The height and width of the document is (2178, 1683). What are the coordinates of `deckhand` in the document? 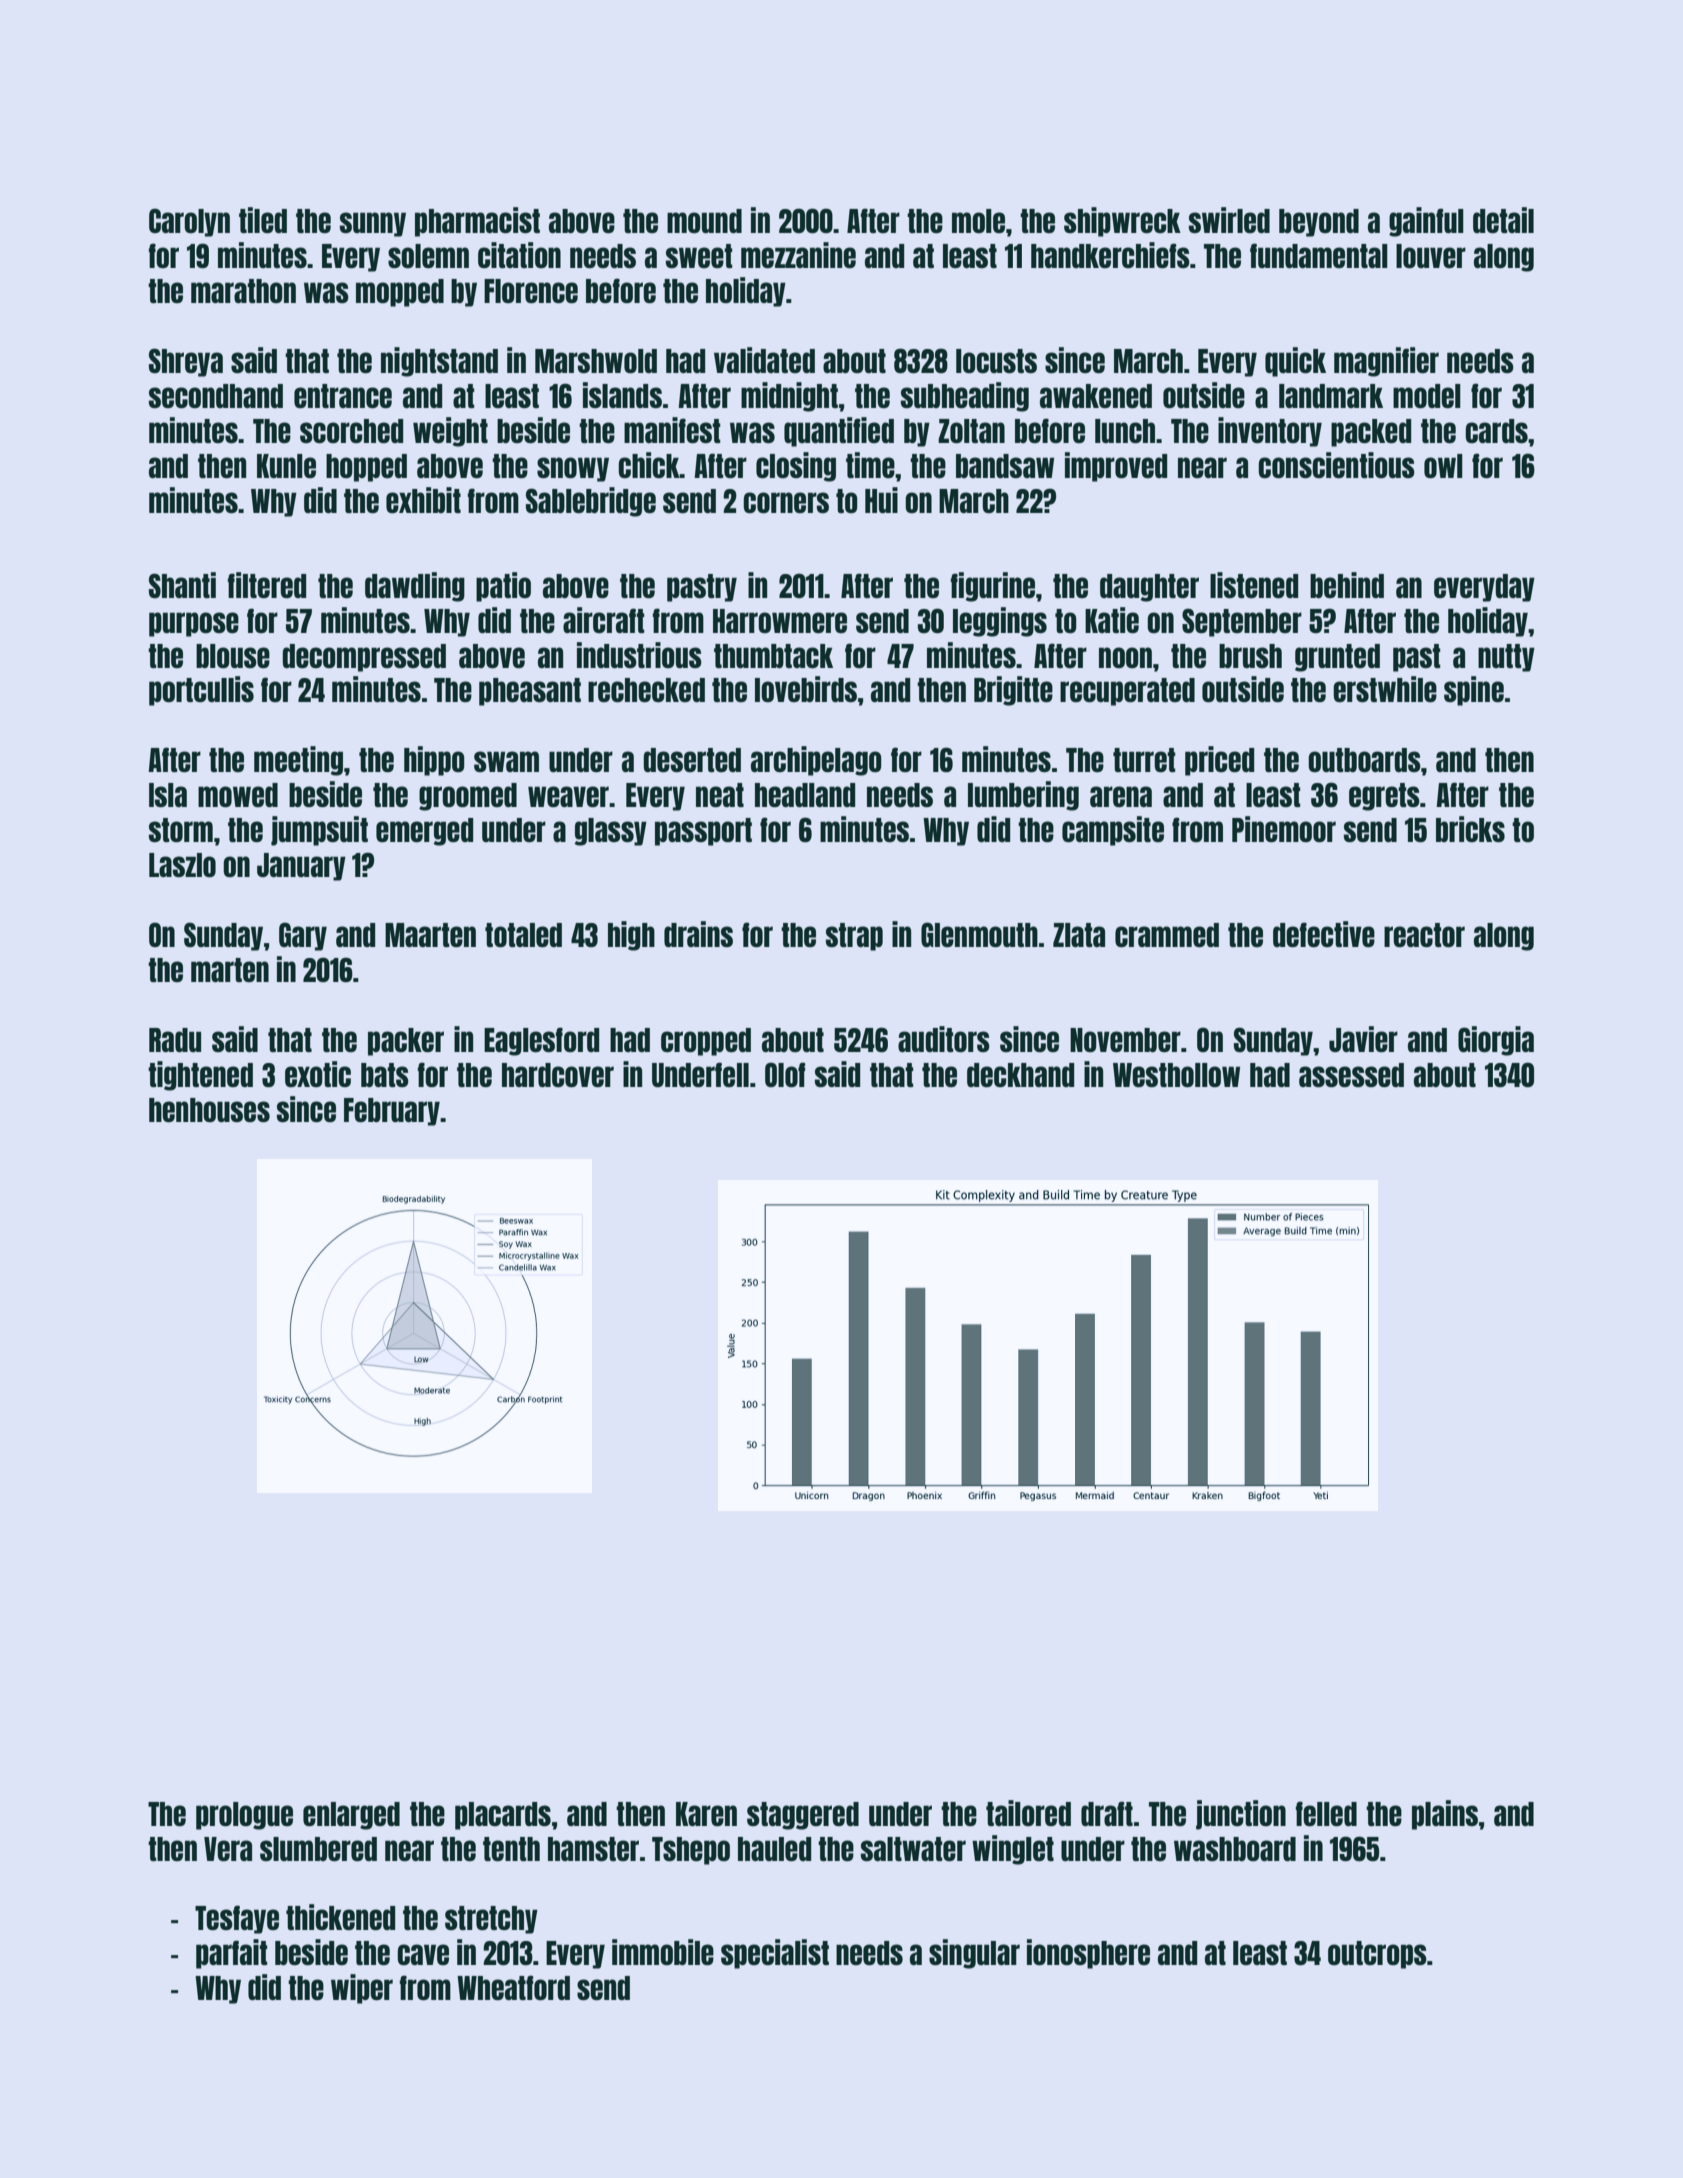 It's located at (1020, 1075).
